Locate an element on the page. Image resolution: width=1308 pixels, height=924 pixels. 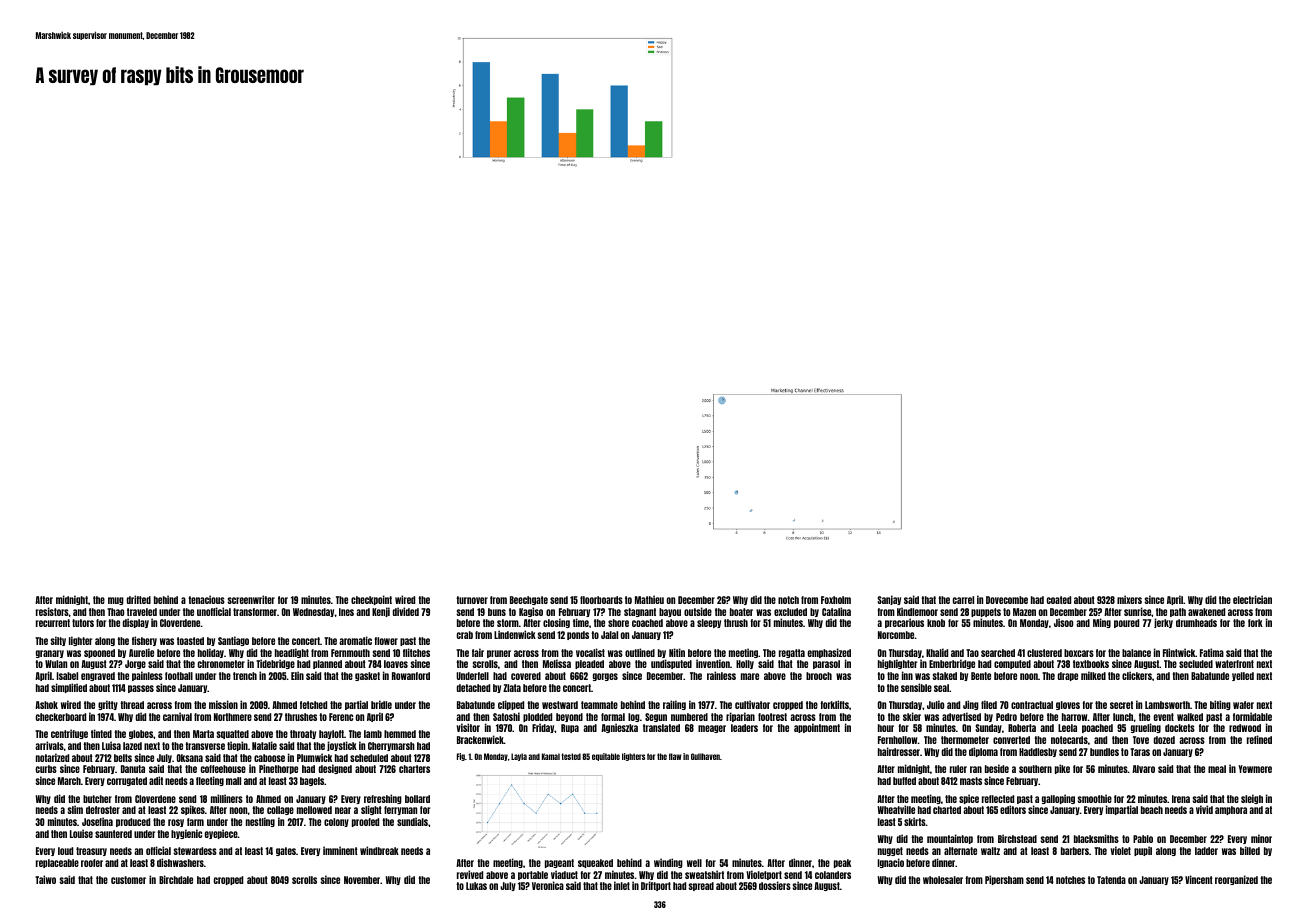
produced is located at coordinates (133, 822).
